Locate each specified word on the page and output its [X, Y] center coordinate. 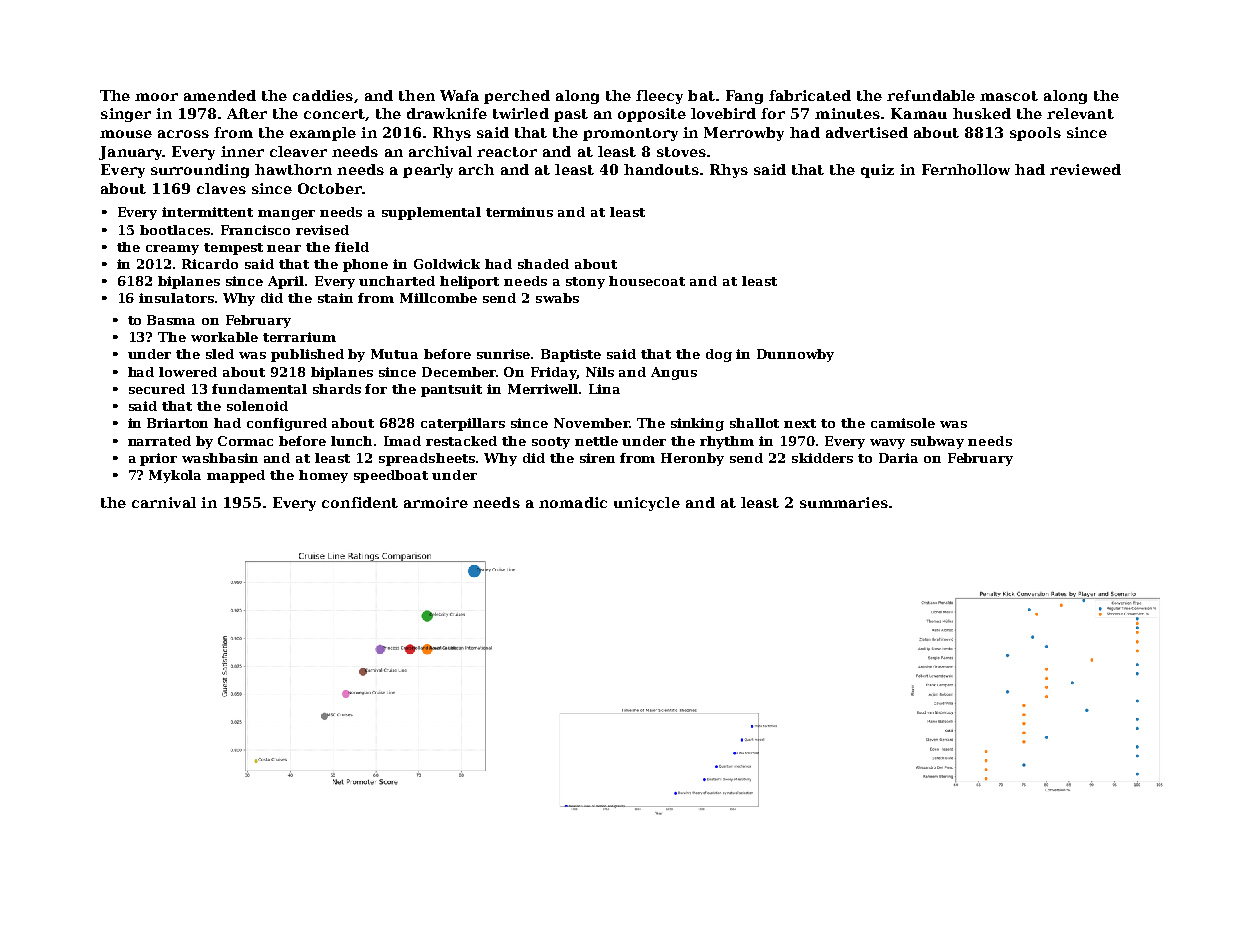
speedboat [391, 476]
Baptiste [571, 355]
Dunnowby [795, 355]
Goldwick [447, 264]
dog [719, 355]
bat [701, 95]
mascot [1009, 96]
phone [365, 265]
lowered [188, 372]
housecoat [647, 281]
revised [322, 230]
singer [126, 115]
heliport [469, 282]
